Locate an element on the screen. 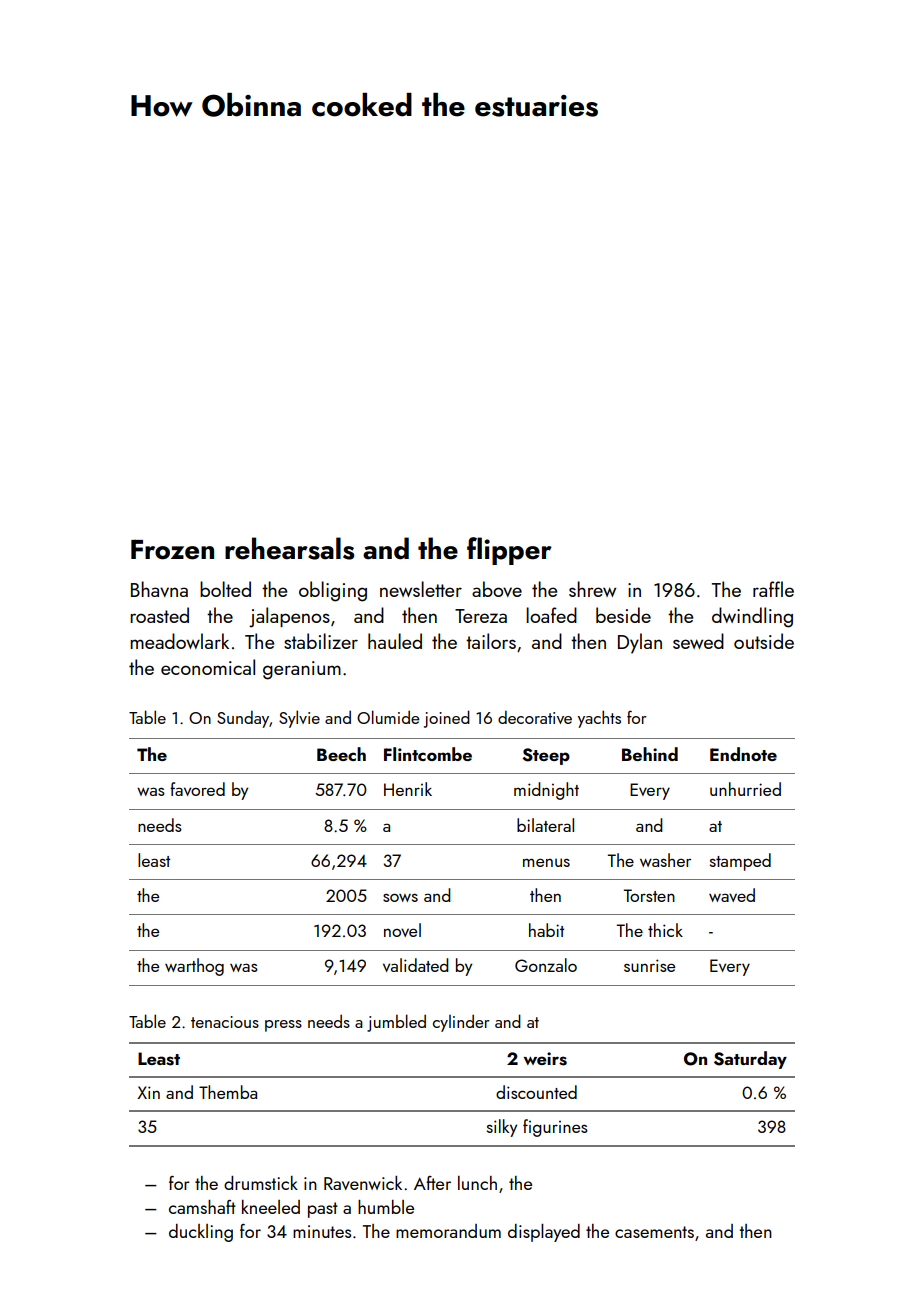 Image resolution: width=924 pixels, height=1311 pixels. outside is located at coordinates (764, 641).
